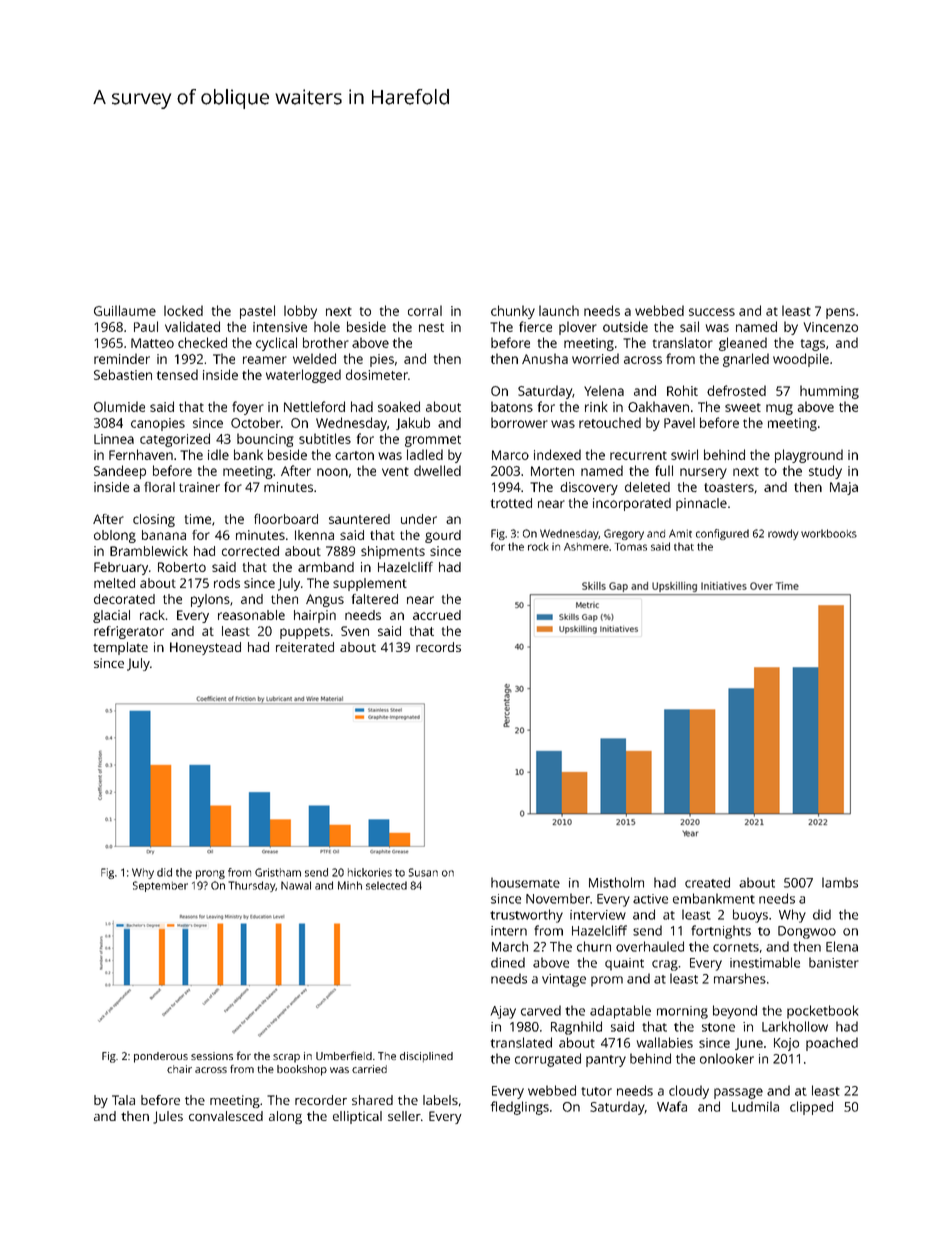 The width and height of the page is (952, 1233). I want to click on housemate, so click(525, 882).
